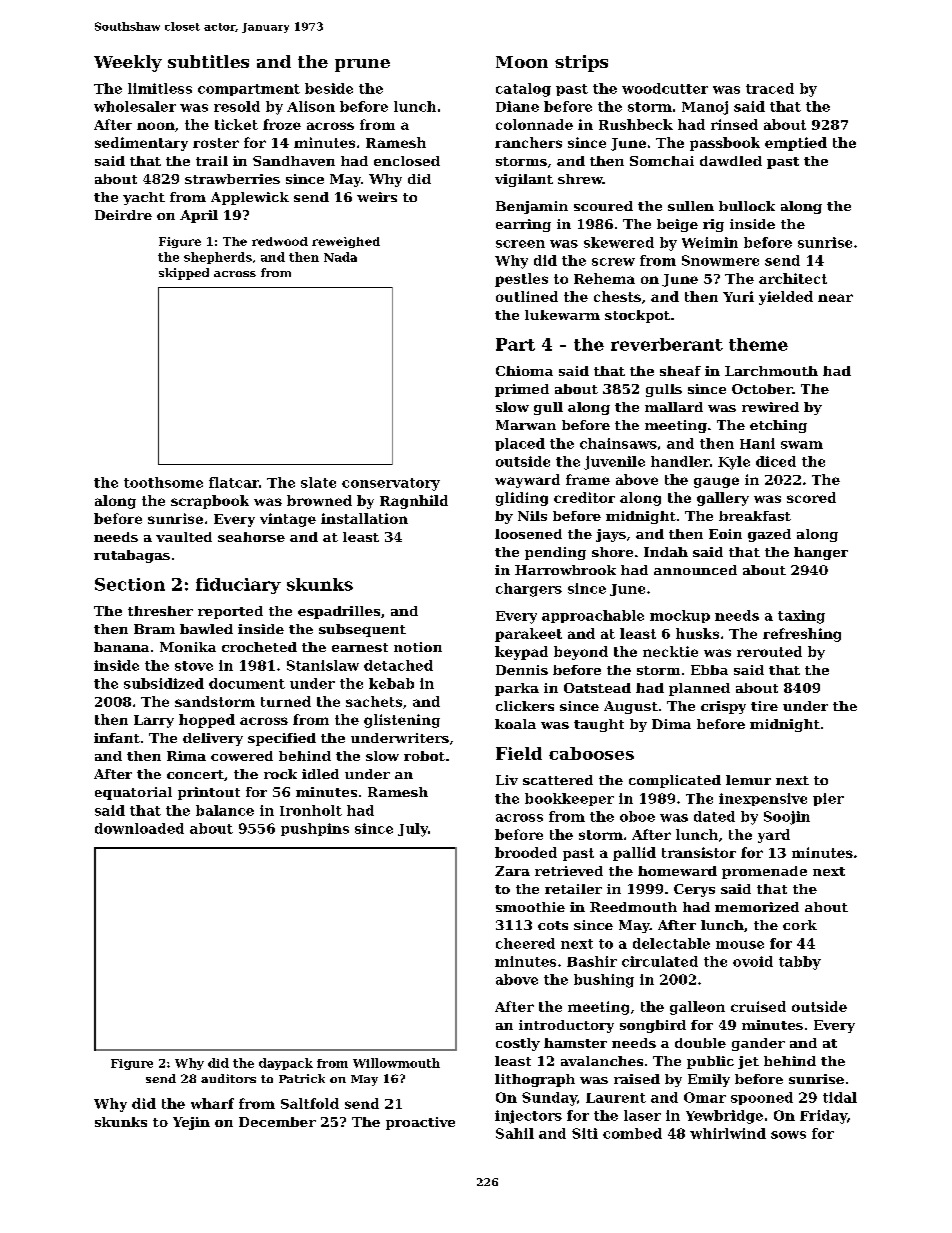  What do you see at coordinates (674, 407) in the image?
I see `mallard` at bounding box center [674, 407].
